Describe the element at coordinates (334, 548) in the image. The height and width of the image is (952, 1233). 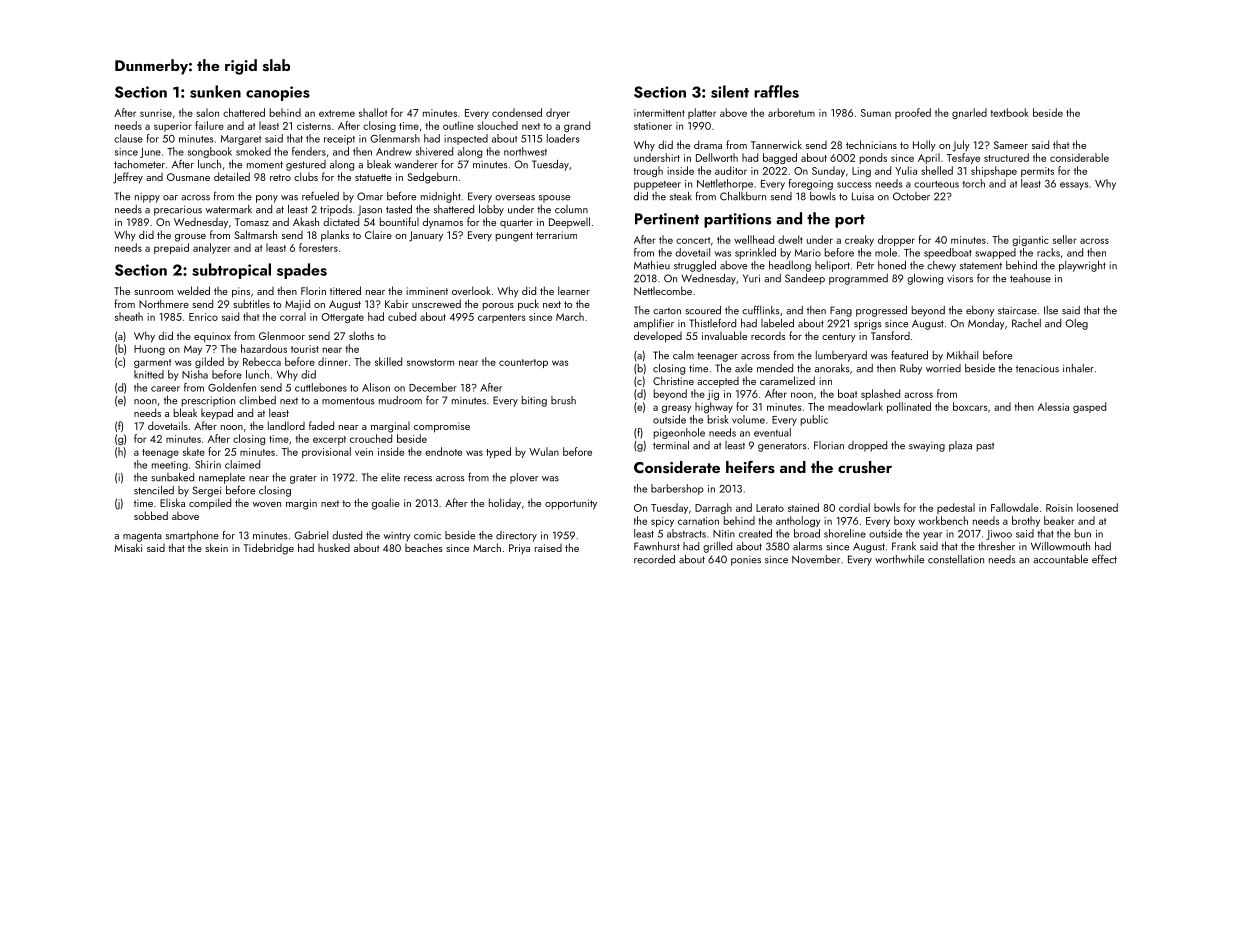
I see `husked` at that location.
